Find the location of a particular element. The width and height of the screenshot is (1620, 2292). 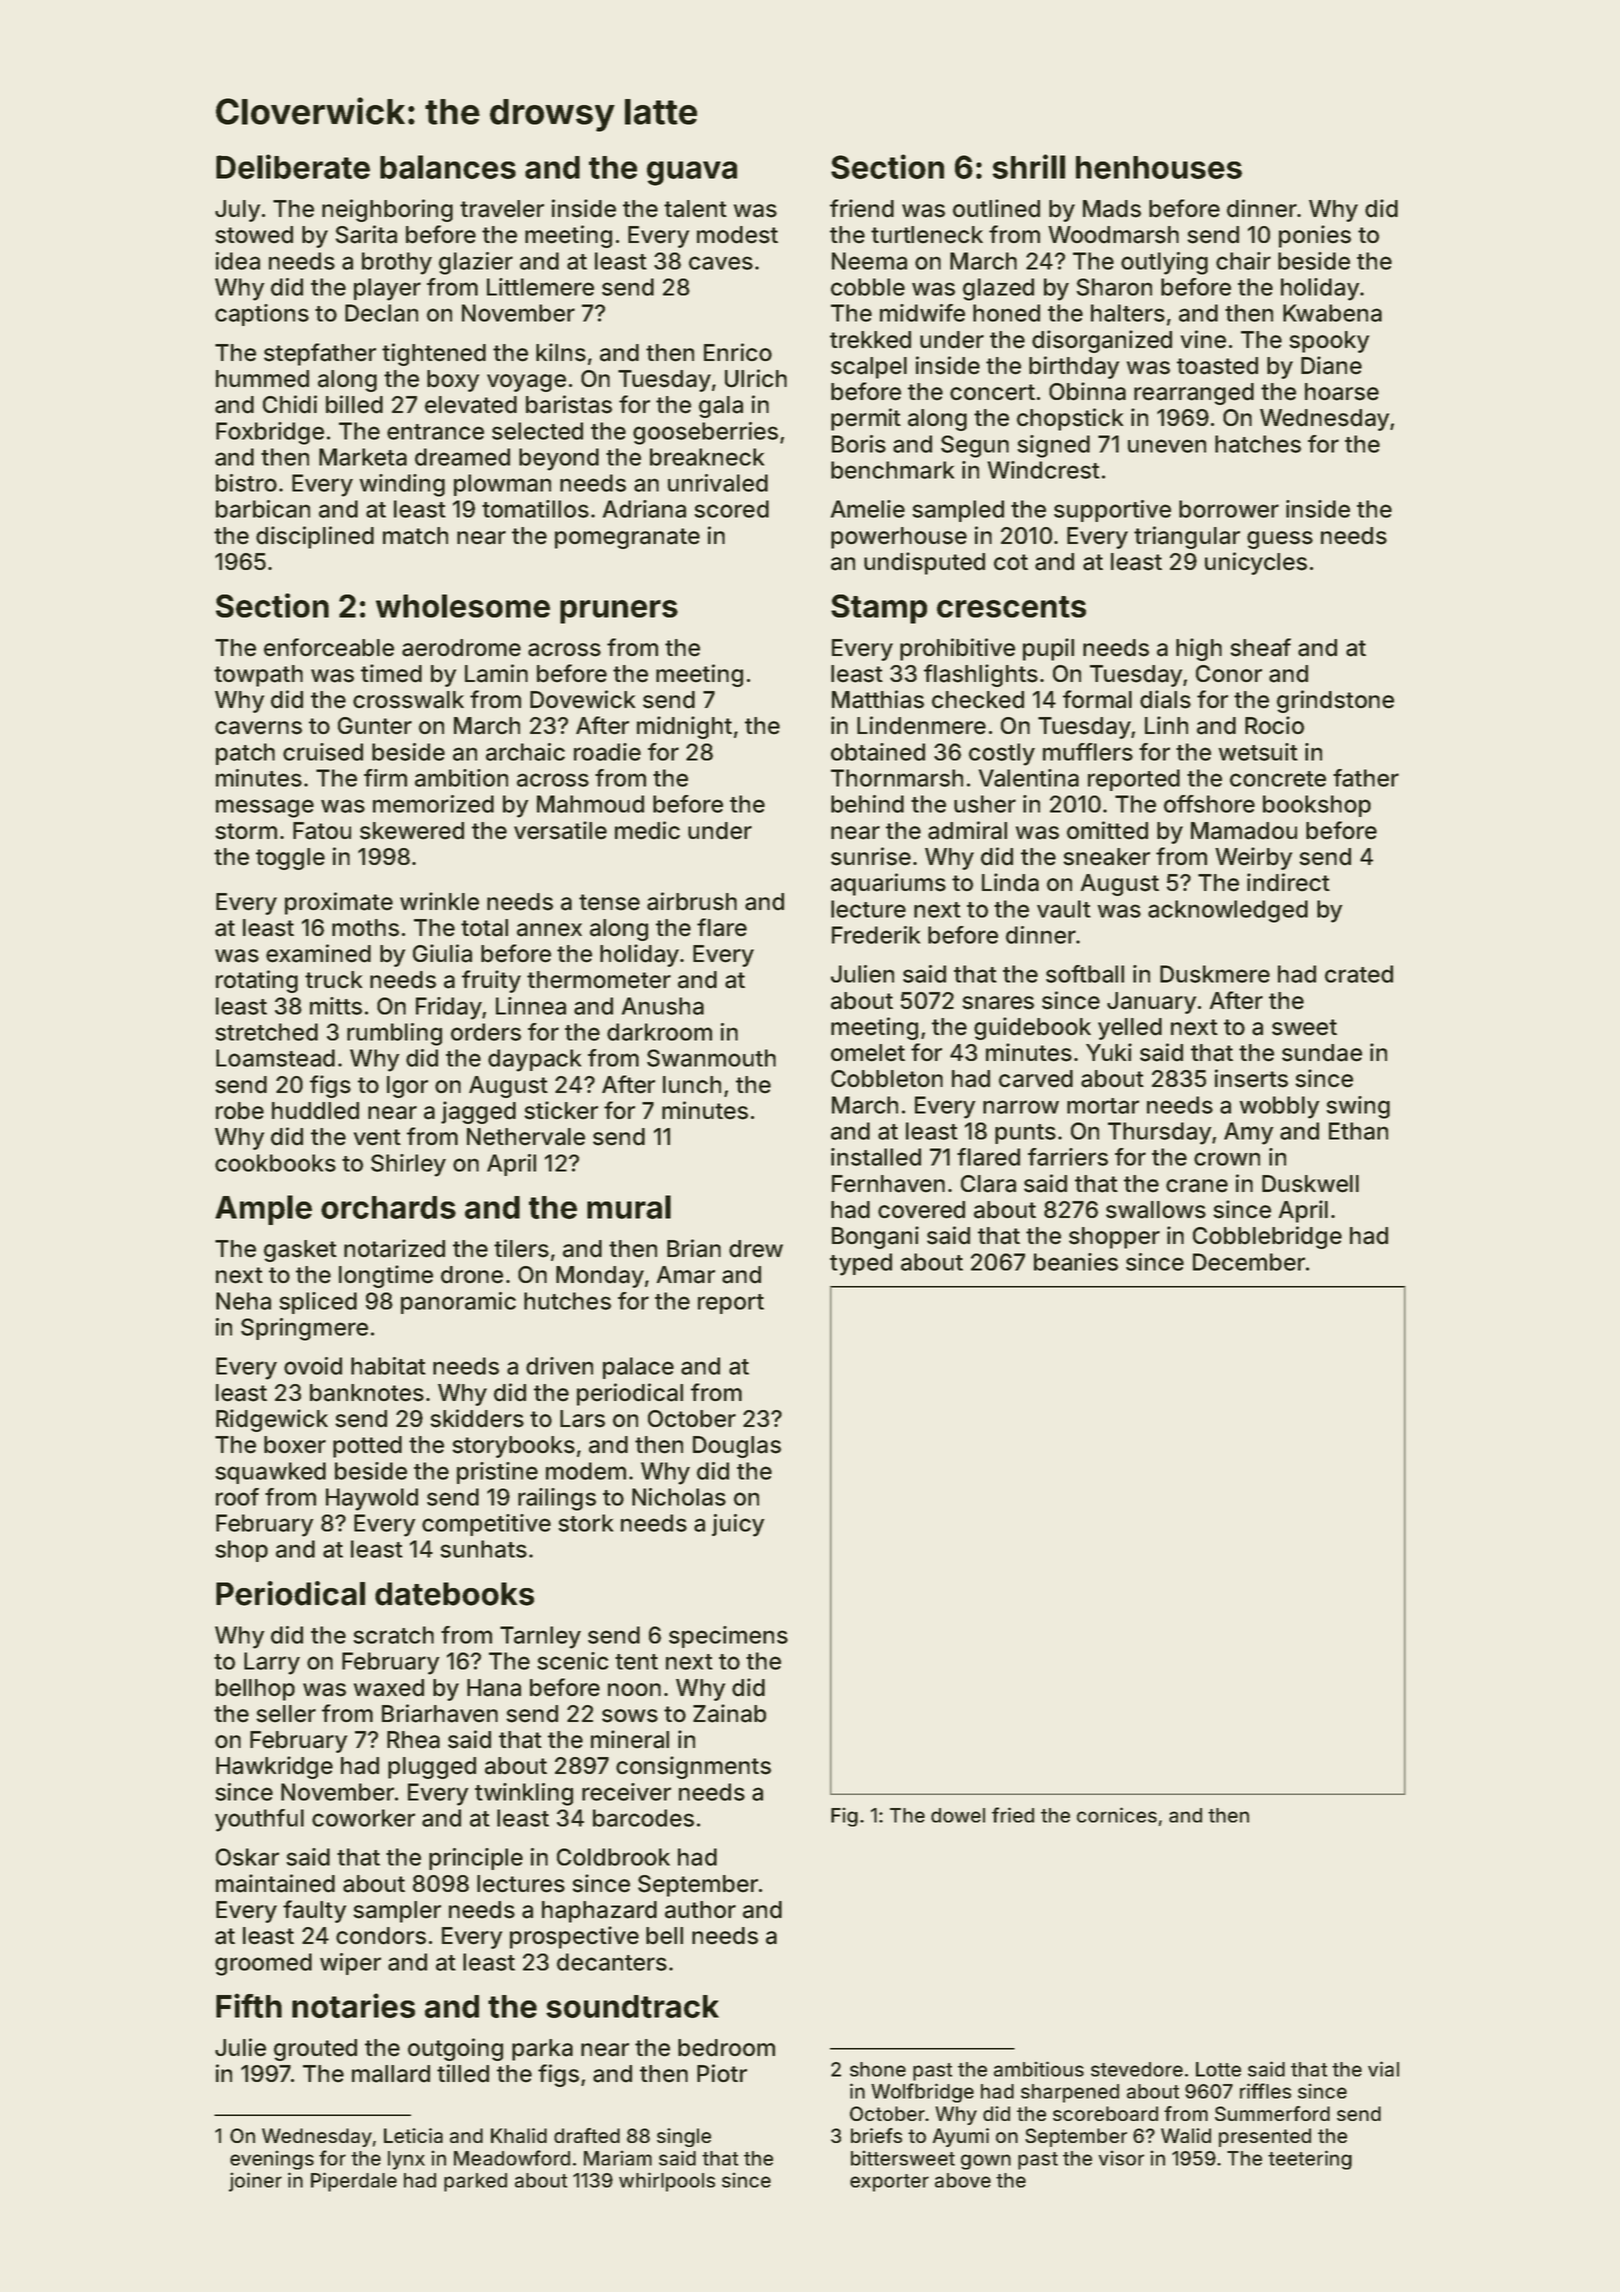

henhouses is located at coordinates (1159, 167).
